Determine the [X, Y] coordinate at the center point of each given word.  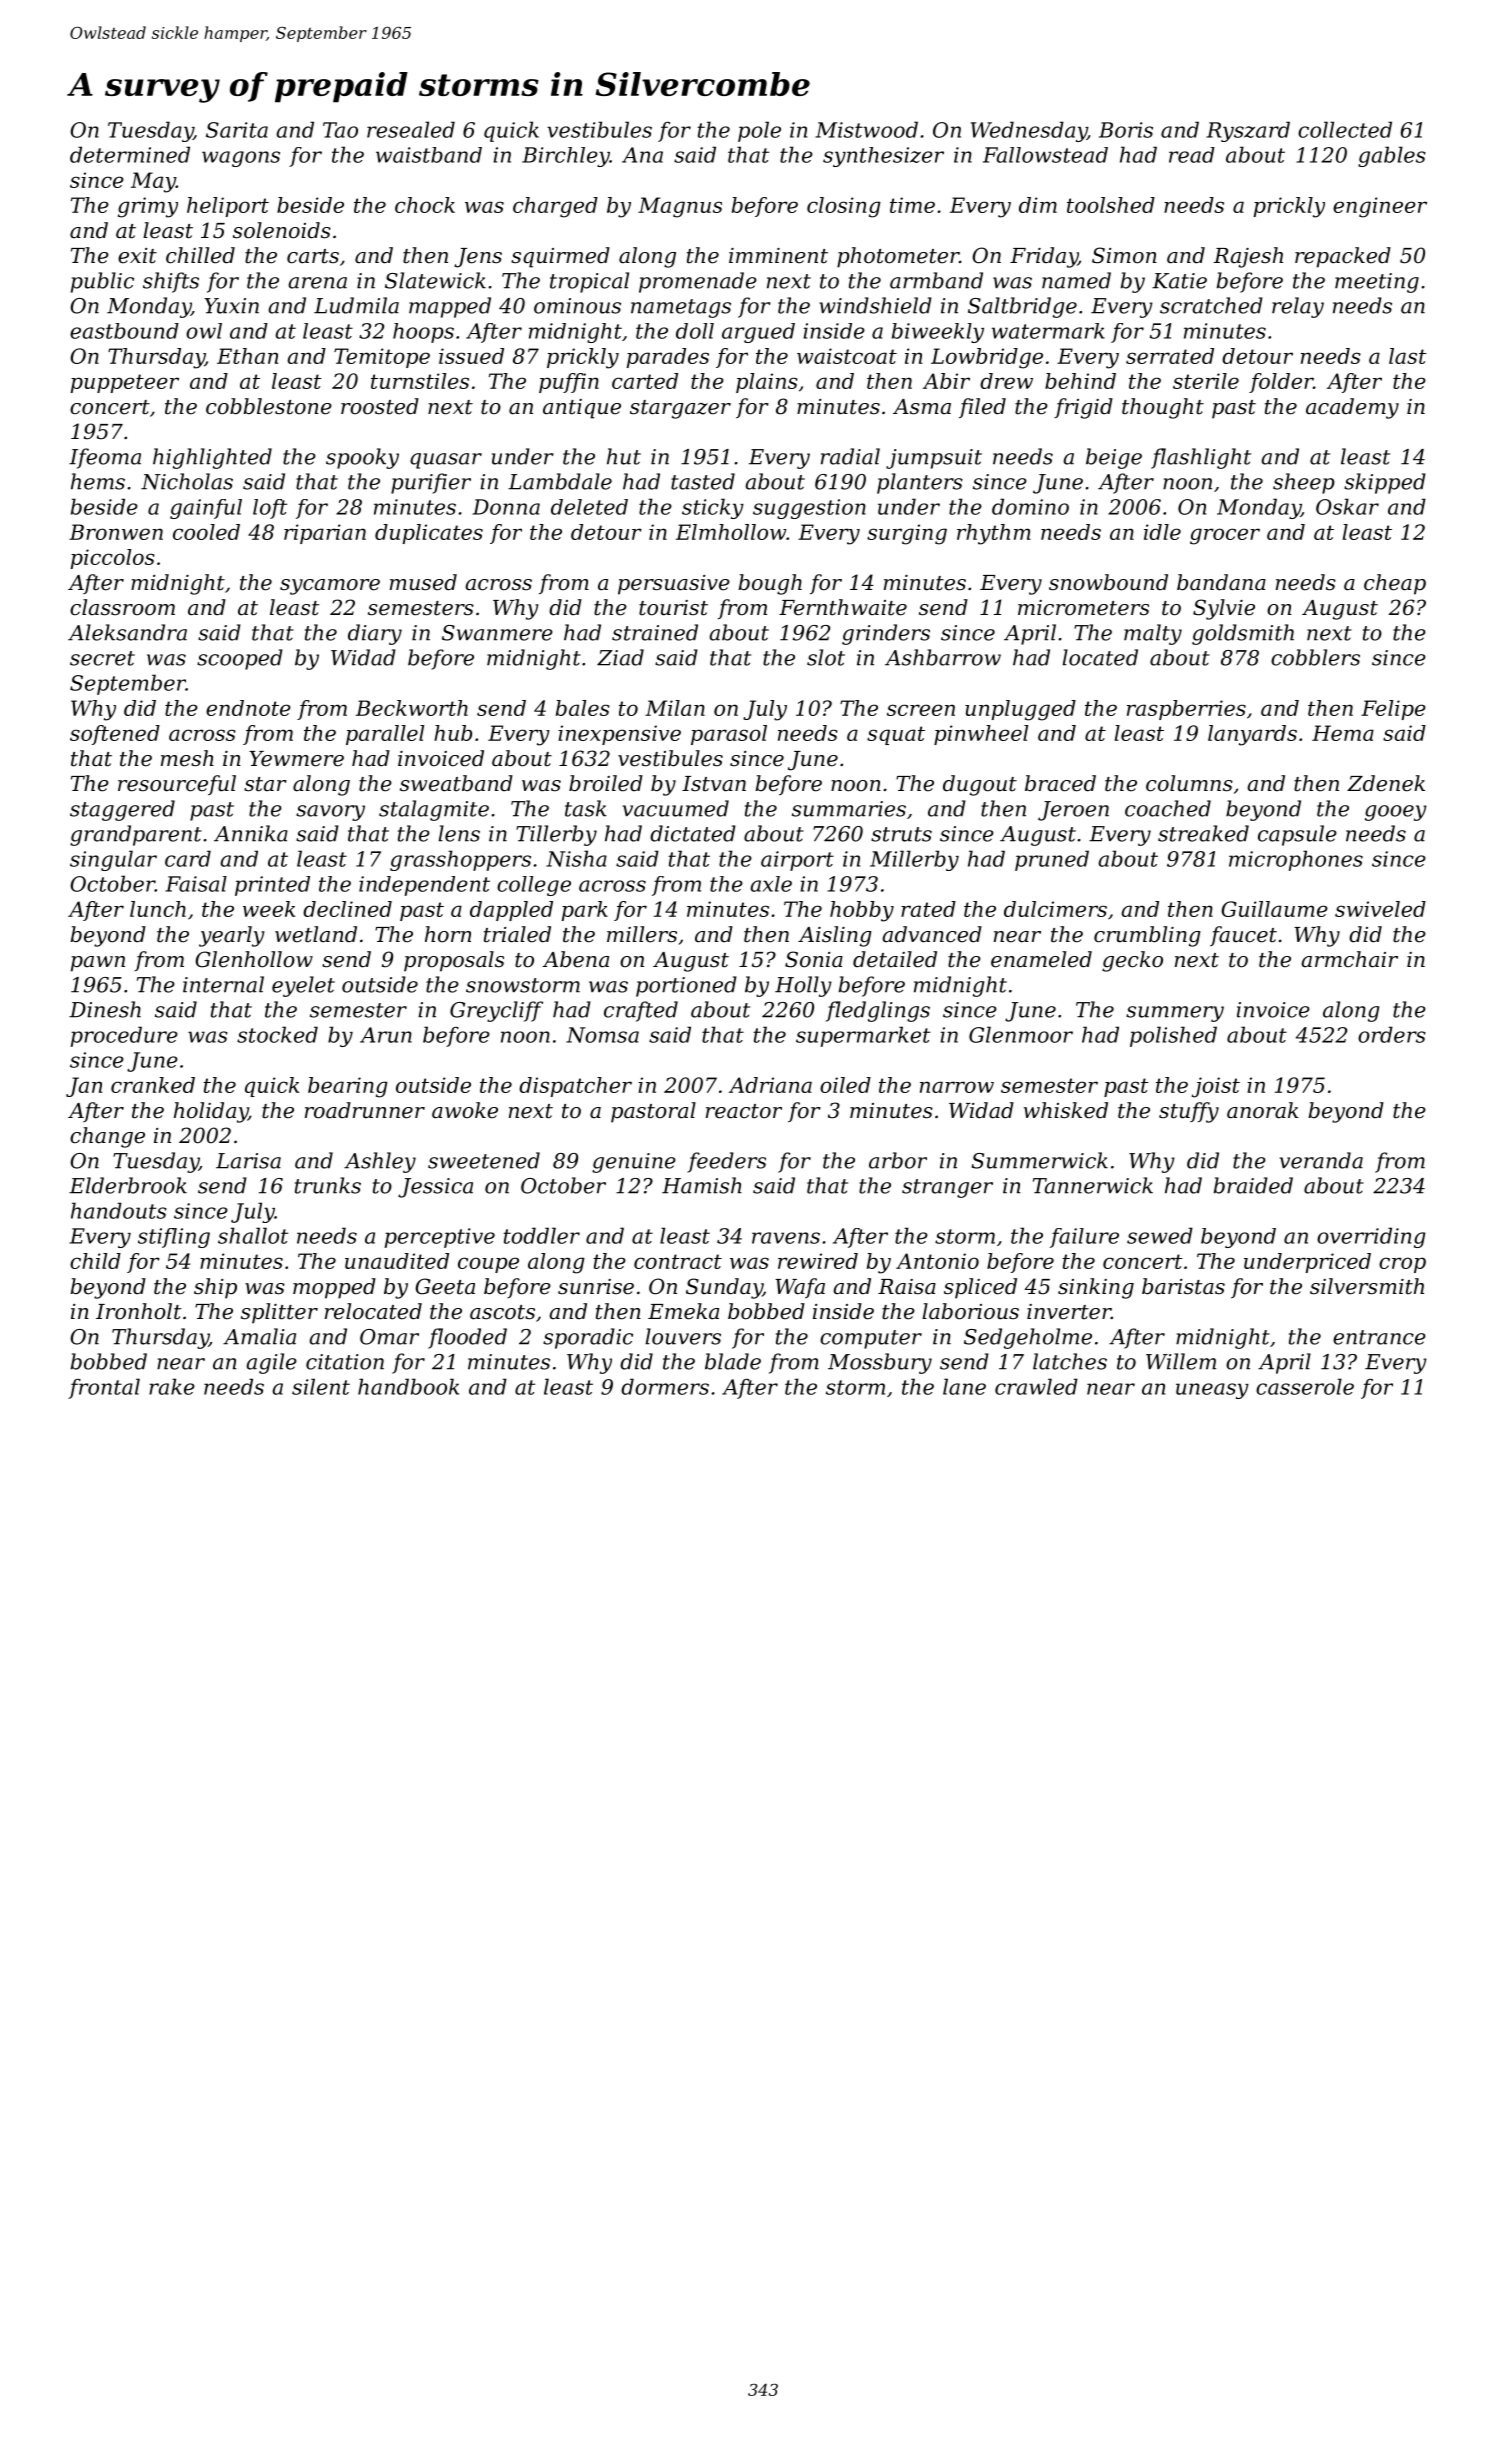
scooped [240, 659]
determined [130, 154]
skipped [1385, 483]
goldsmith [1243, 634]
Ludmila [356, 305]
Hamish [702, 1185]
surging [907, 534]
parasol [729, 735]
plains [767, 383]
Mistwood [866, 129]
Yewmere [296, 759]
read [1192, 155]
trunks [328, 1185]
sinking [1096, 1288]
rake [172, 1386]
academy [1352, 408]
